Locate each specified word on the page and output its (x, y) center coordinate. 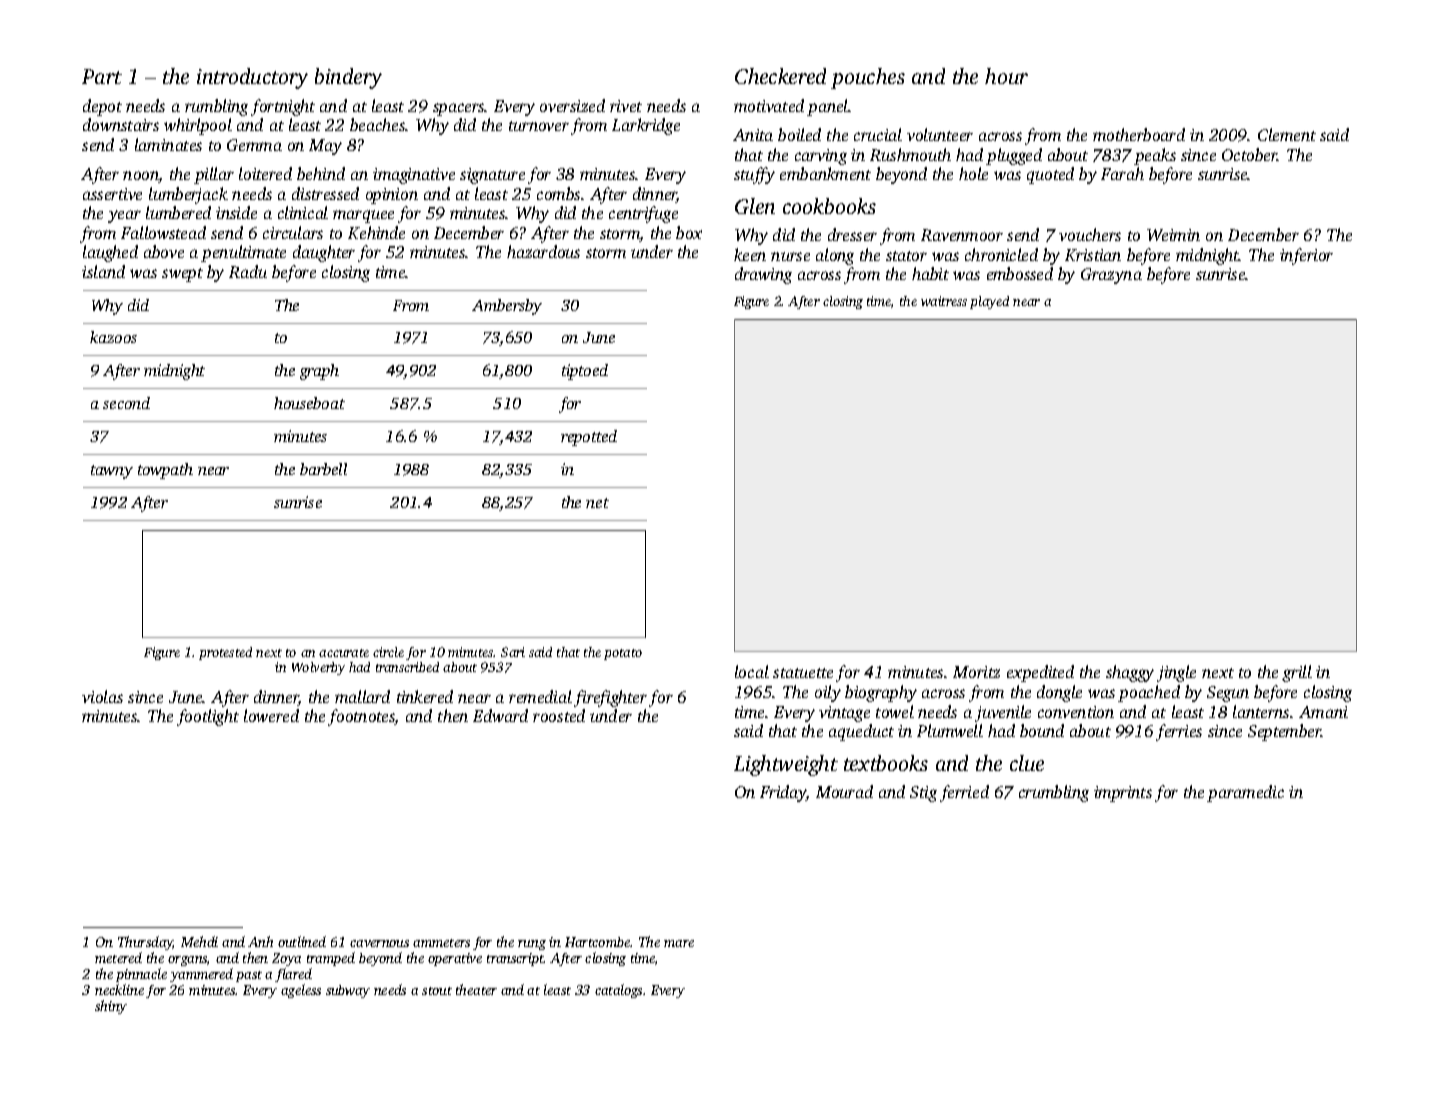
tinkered (425, 696)
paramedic (1245, 793)
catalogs (618, 991)
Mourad (844, 791)
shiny (111, 1007)
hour (1006, 76)
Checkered (780, 76)
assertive (112, 194)
